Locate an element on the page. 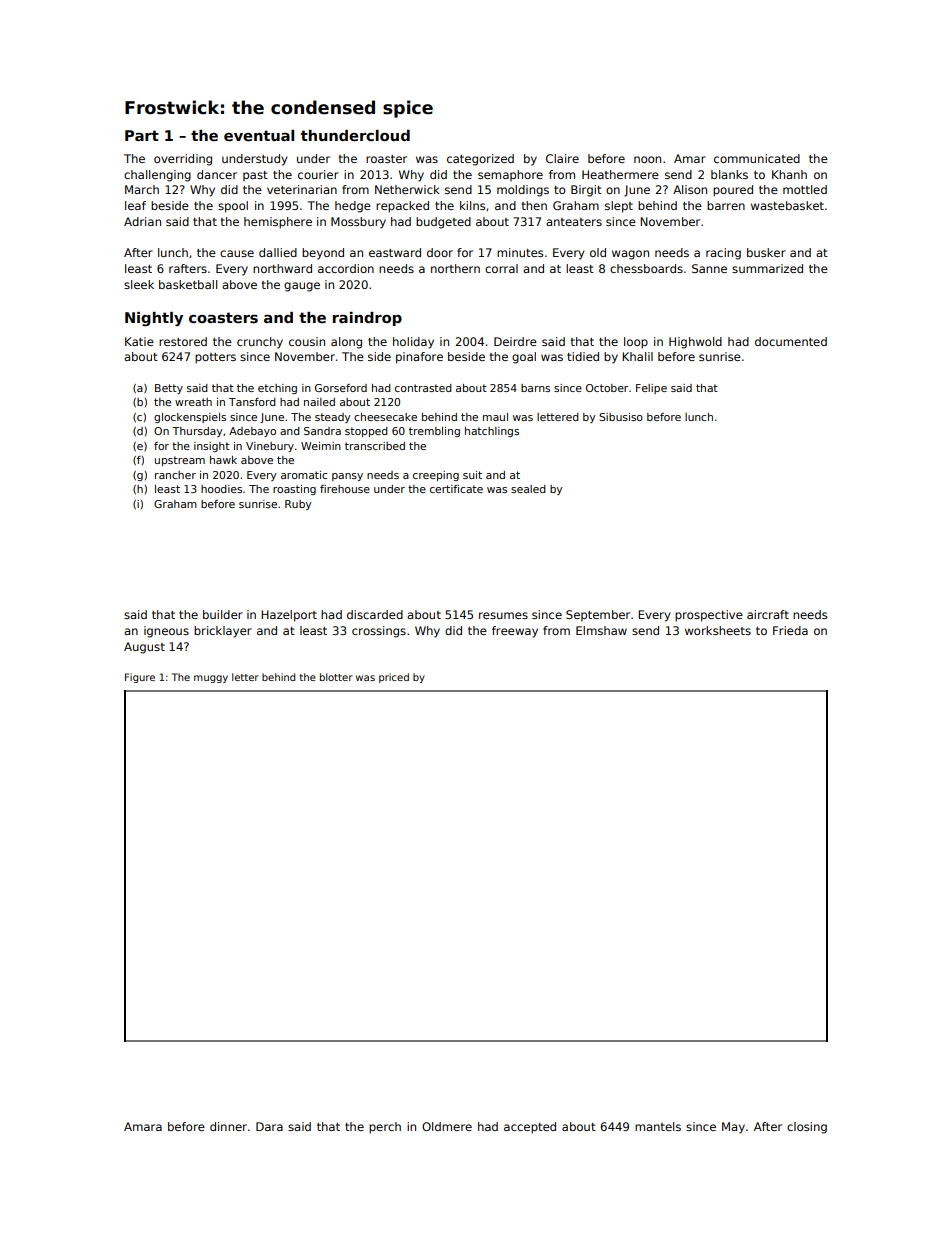 This page has width=952, height=1233. wastebasket is located at coordinates (787, 205).
